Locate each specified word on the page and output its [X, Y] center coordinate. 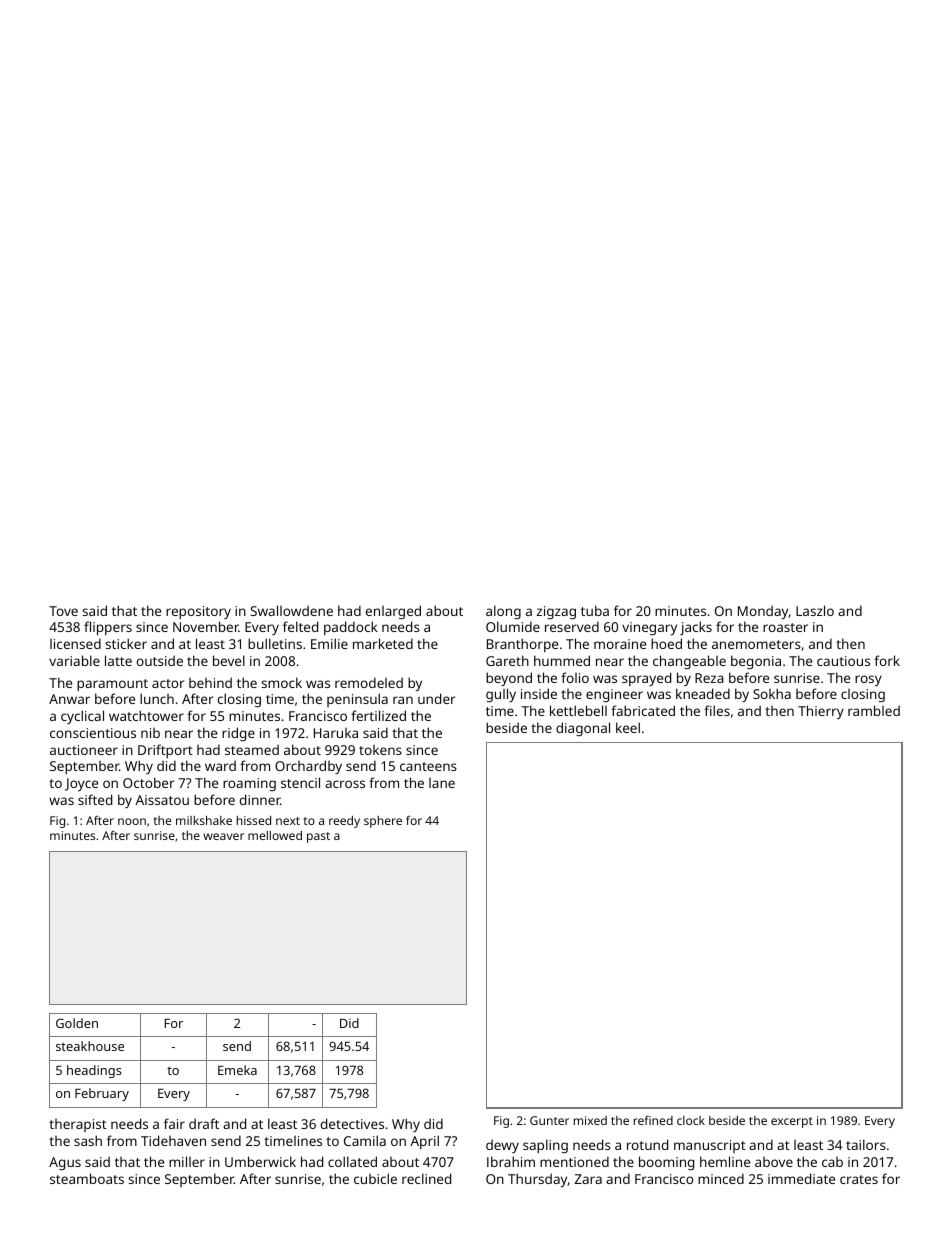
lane [442, 783]
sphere [383, 822]
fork [887, 660]
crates [859, 1179]
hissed [254, 820]
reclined [426, 1178]
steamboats [87, 1178]
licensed [75, 643]
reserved [572, 626]
